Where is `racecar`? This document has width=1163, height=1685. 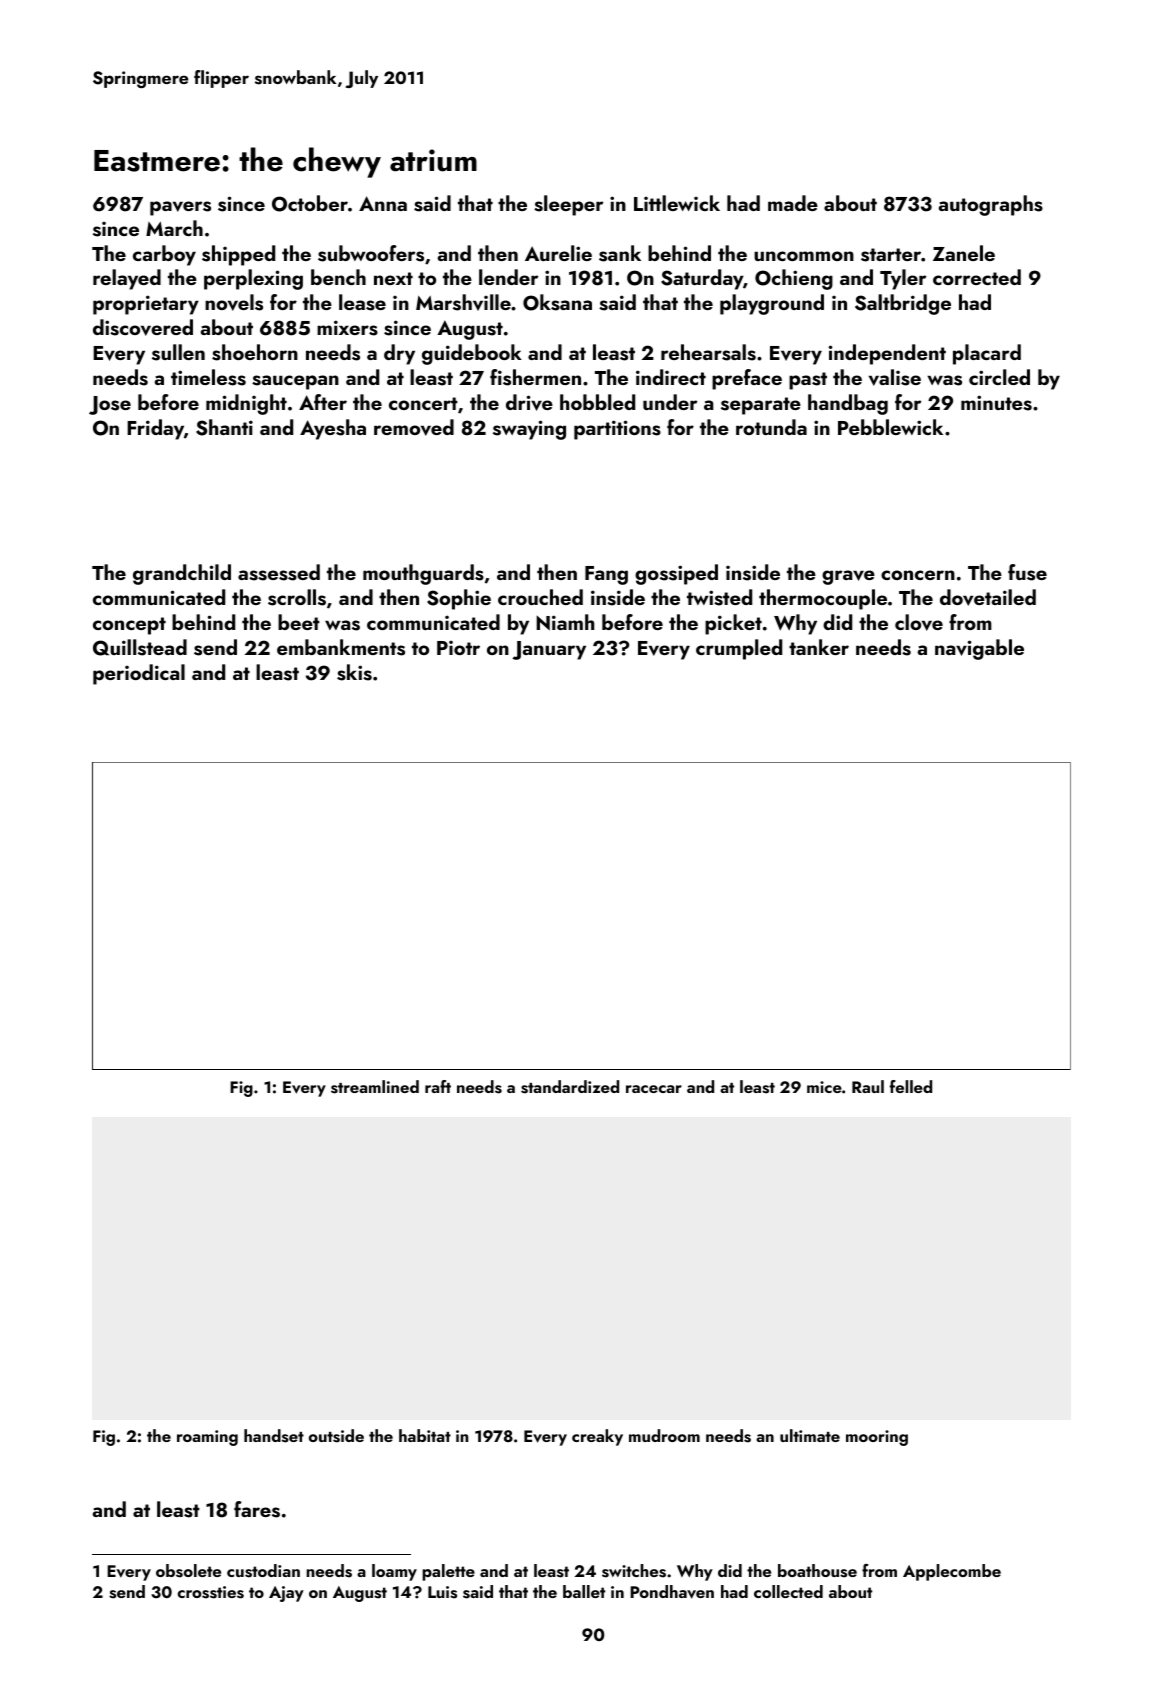 racecar is located at coordinates (654, 1089).
